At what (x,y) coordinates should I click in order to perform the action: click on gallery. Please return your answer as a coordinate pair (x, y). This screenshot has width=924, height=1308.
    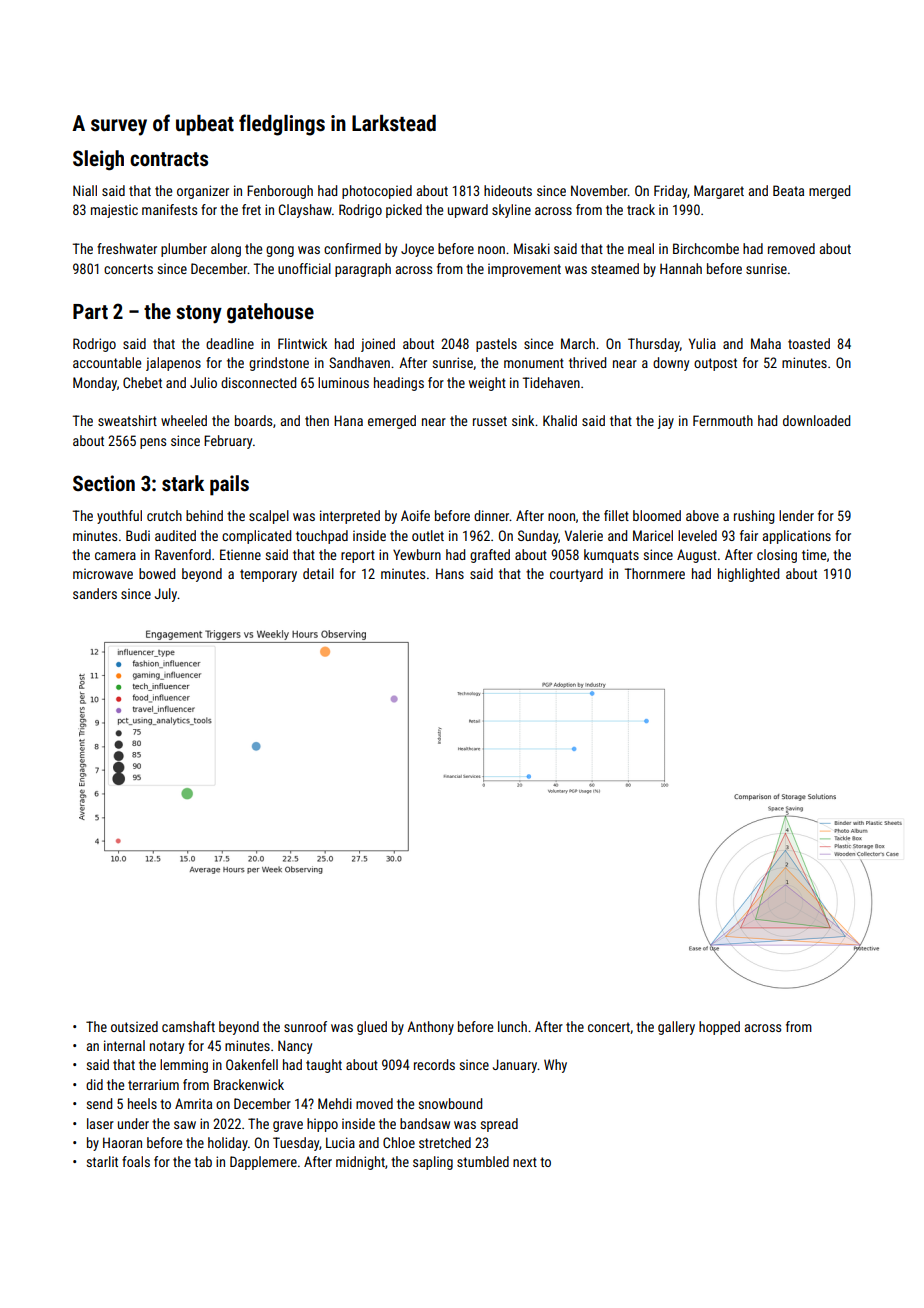
    Looking at the image, I should click on (676, 1028).
